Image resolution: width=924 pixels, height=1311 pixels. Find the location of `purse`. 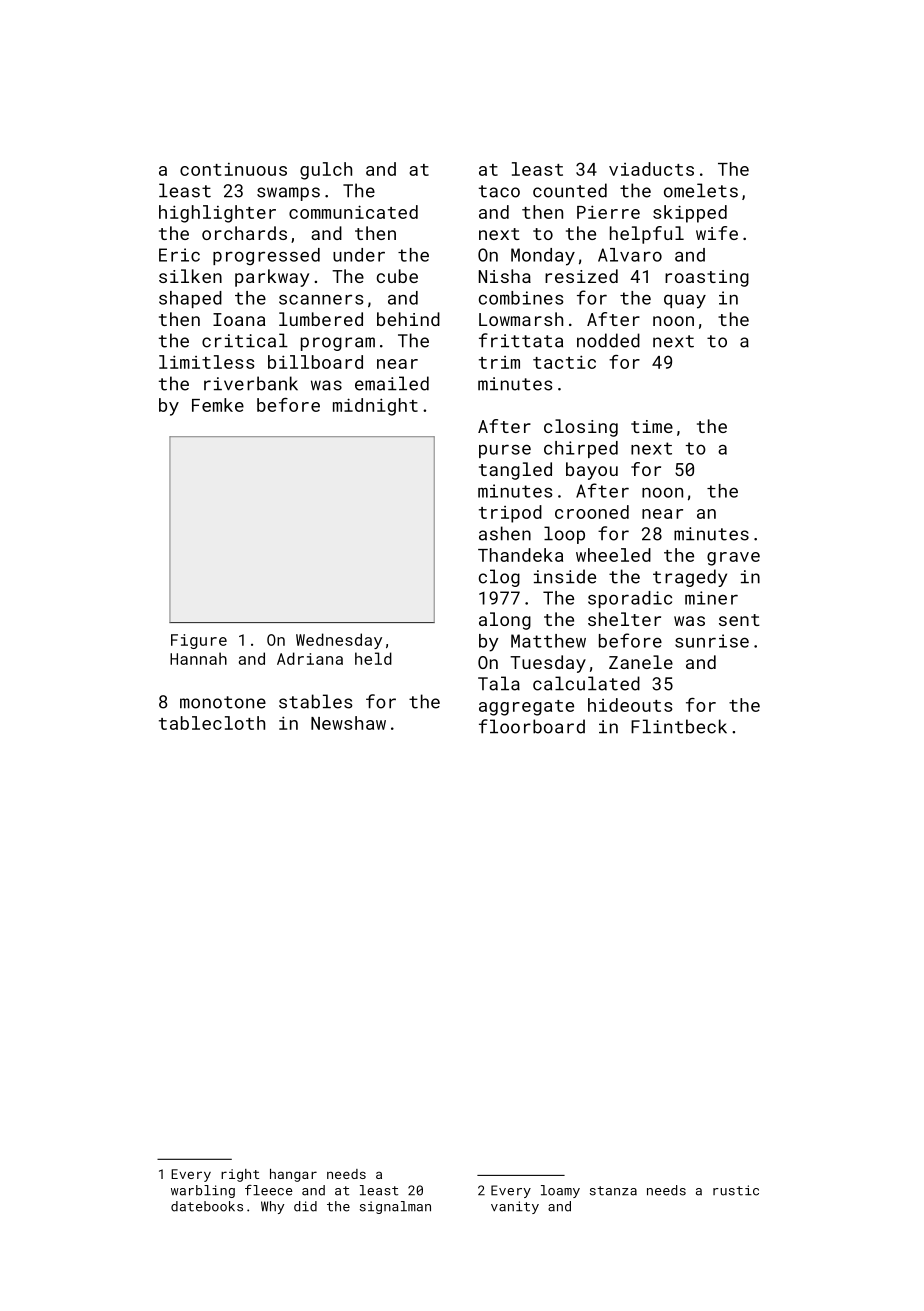

purse is located at coordinates (505, 451).
